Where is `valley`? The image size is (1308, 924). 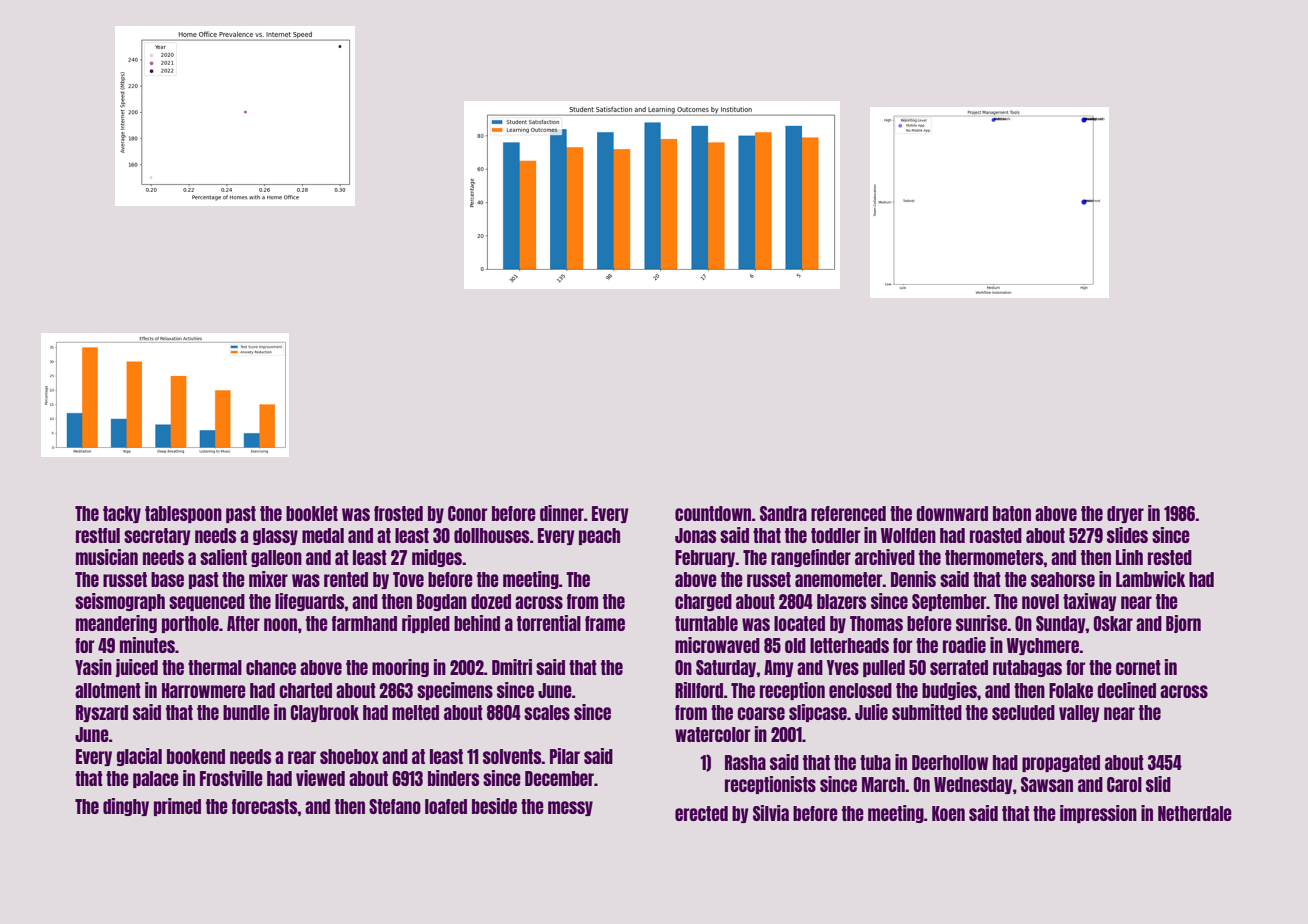 valley is located at coordinates (1079, 713).
